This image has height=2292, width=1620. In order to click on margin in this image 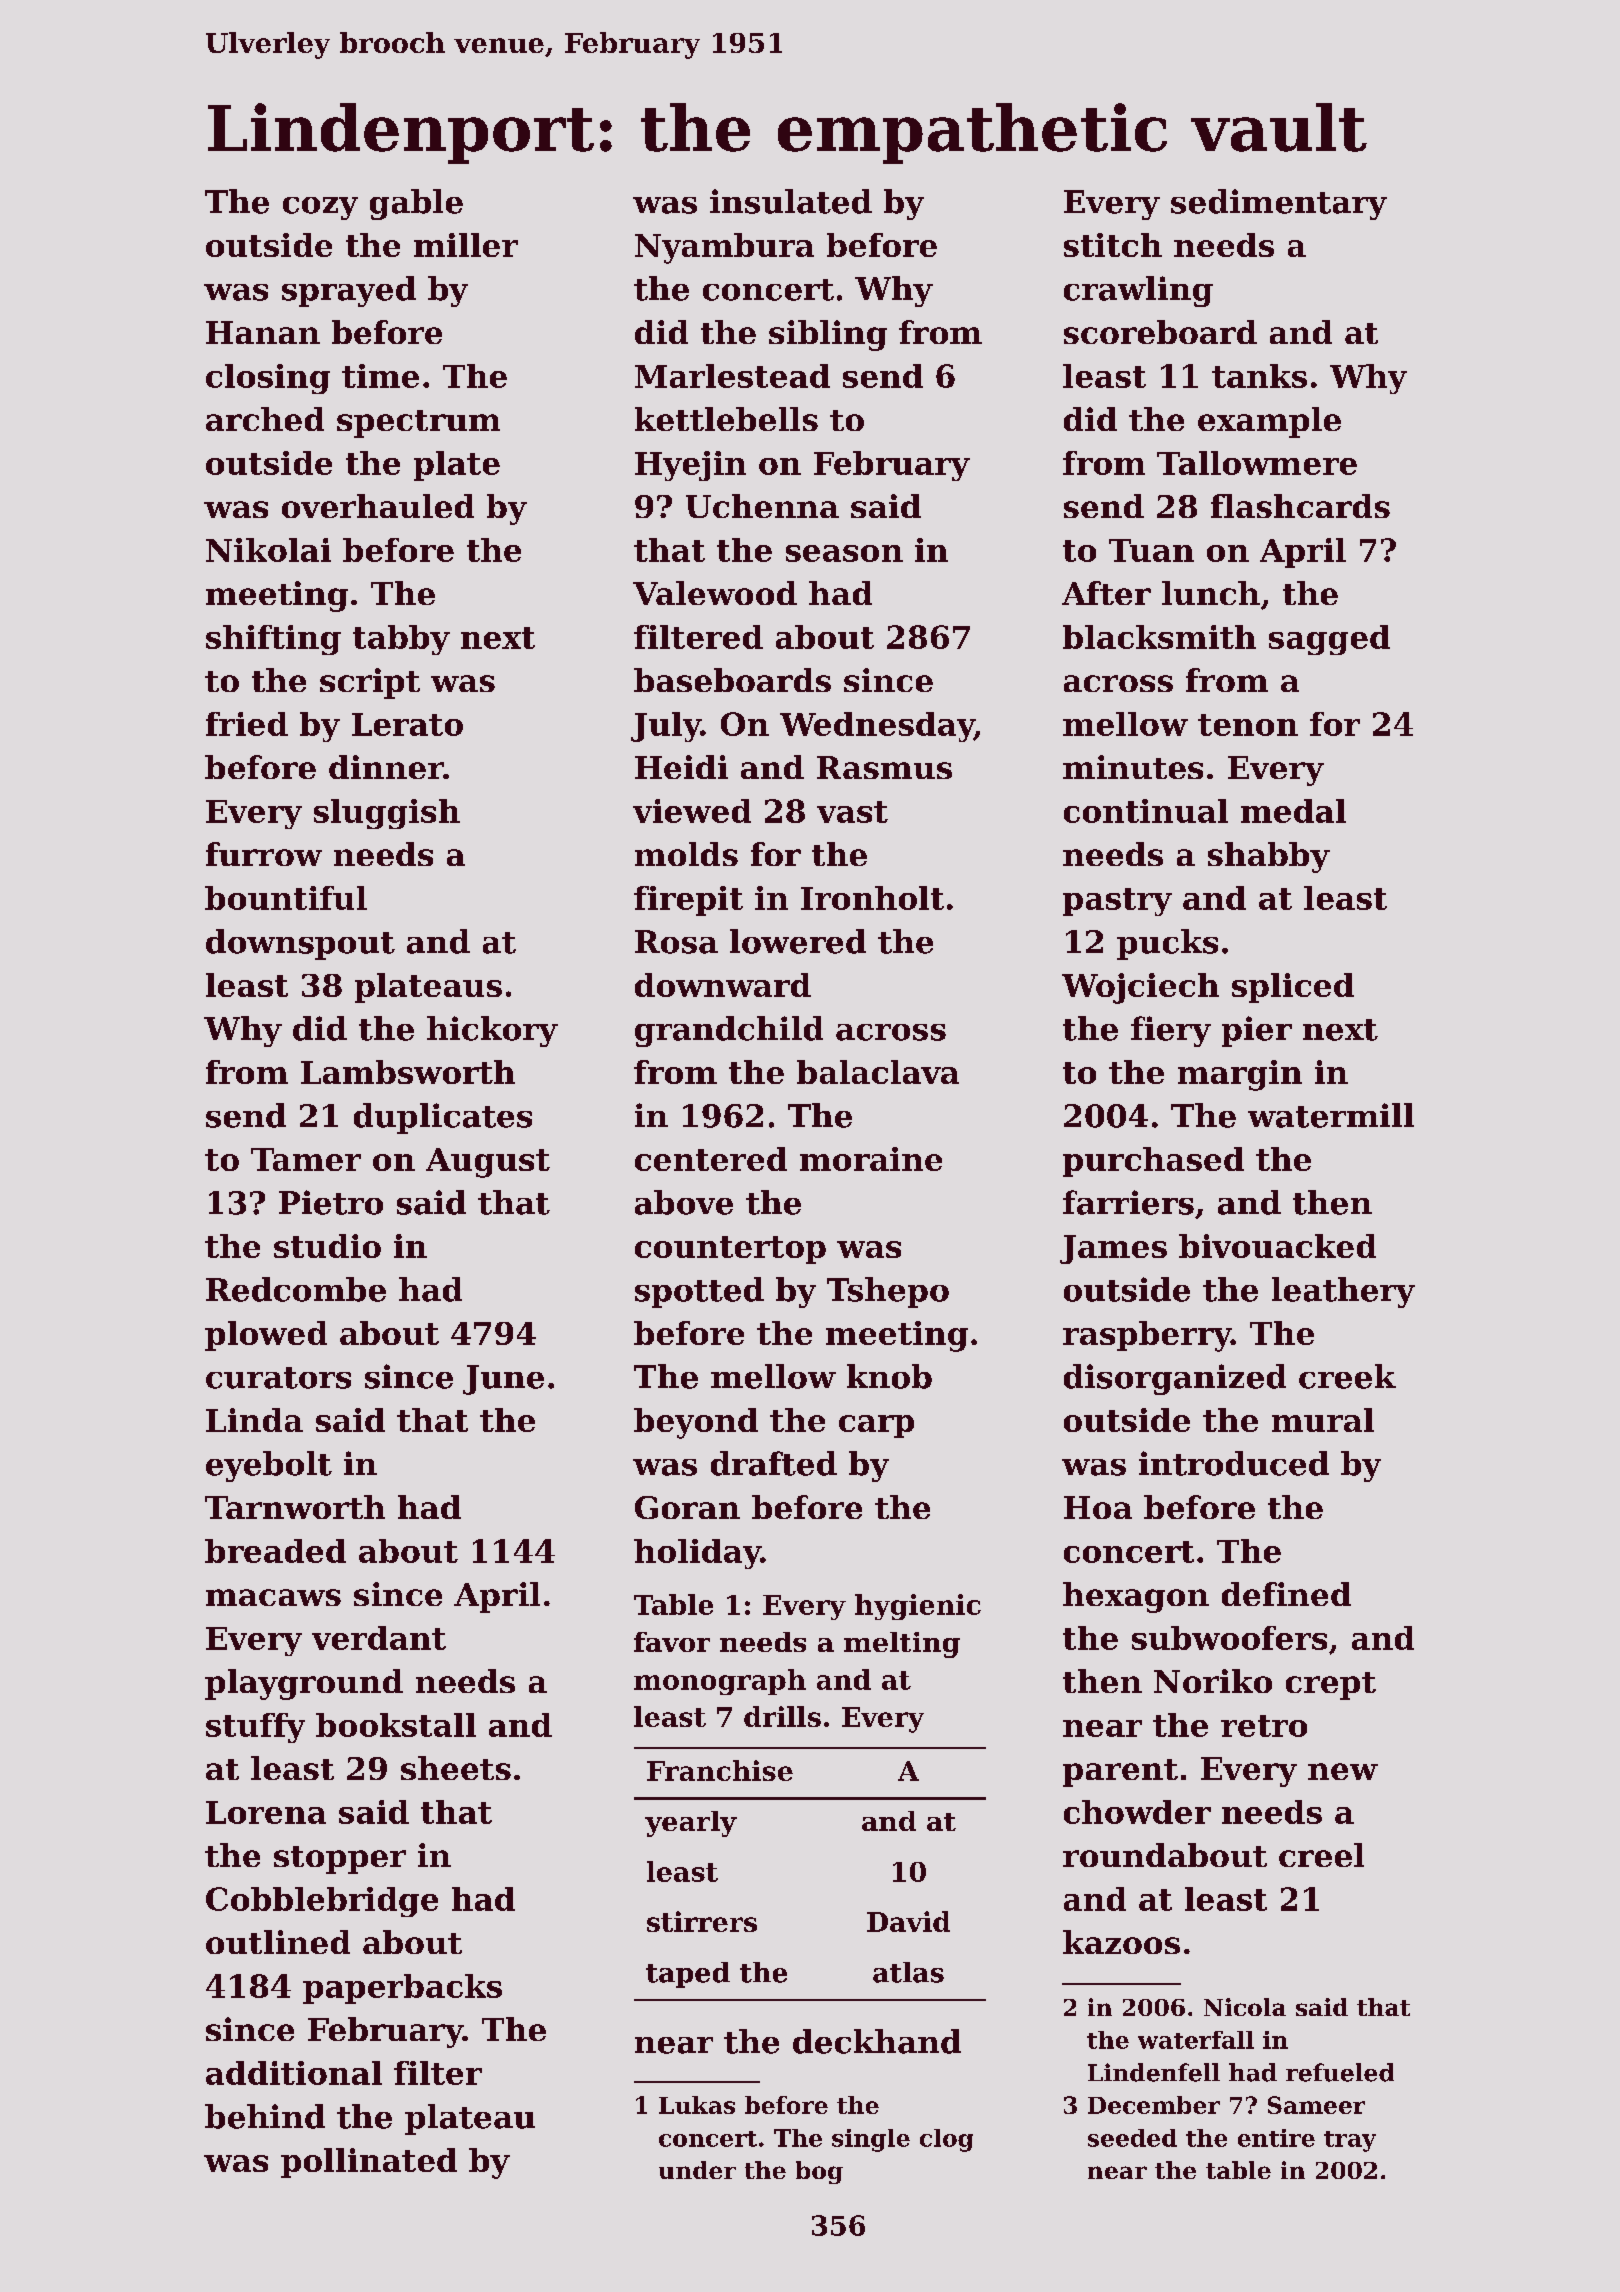, I will do `click(1240, 1075)`.
